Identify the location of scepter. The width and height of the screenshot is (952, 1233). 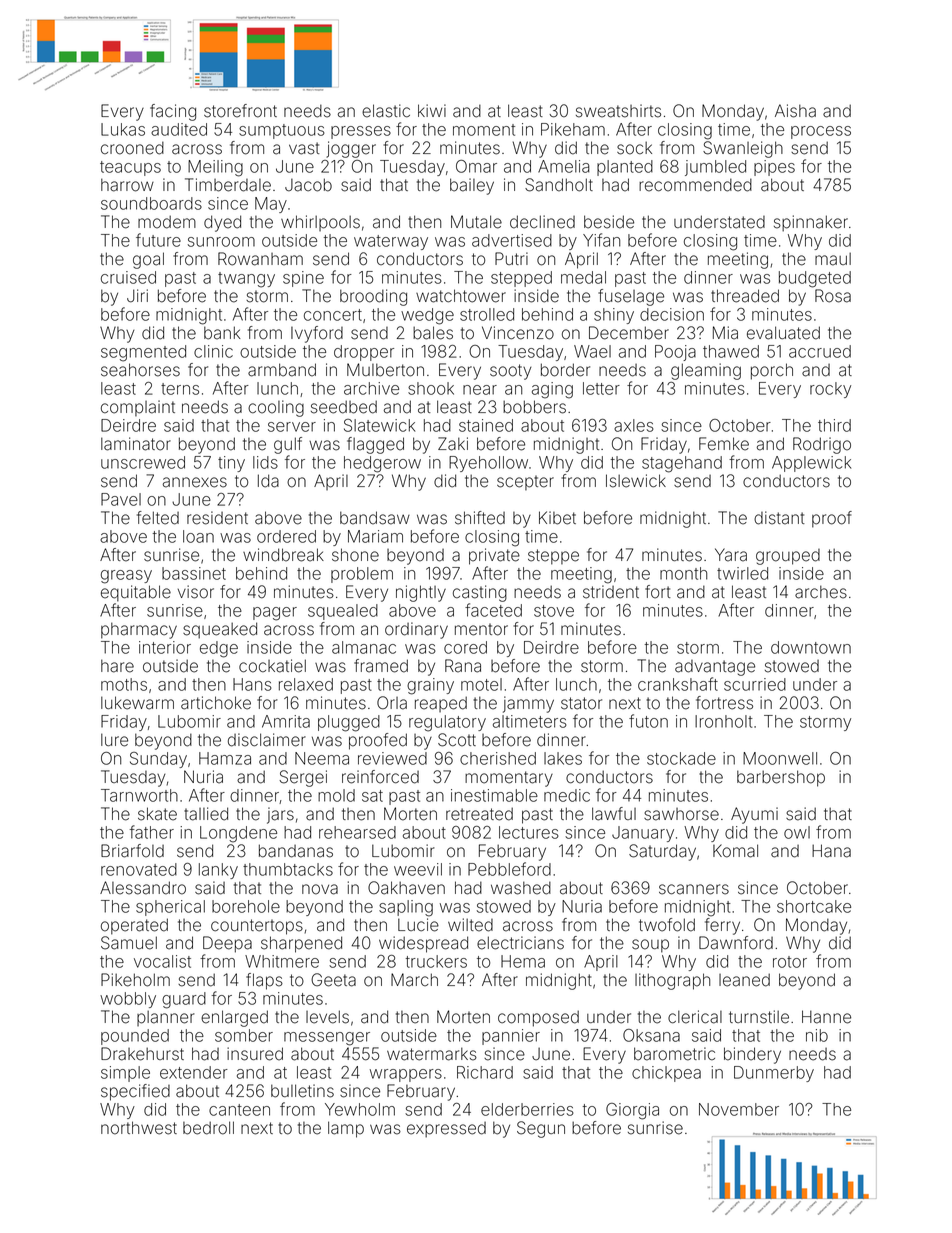
(525, 482).
